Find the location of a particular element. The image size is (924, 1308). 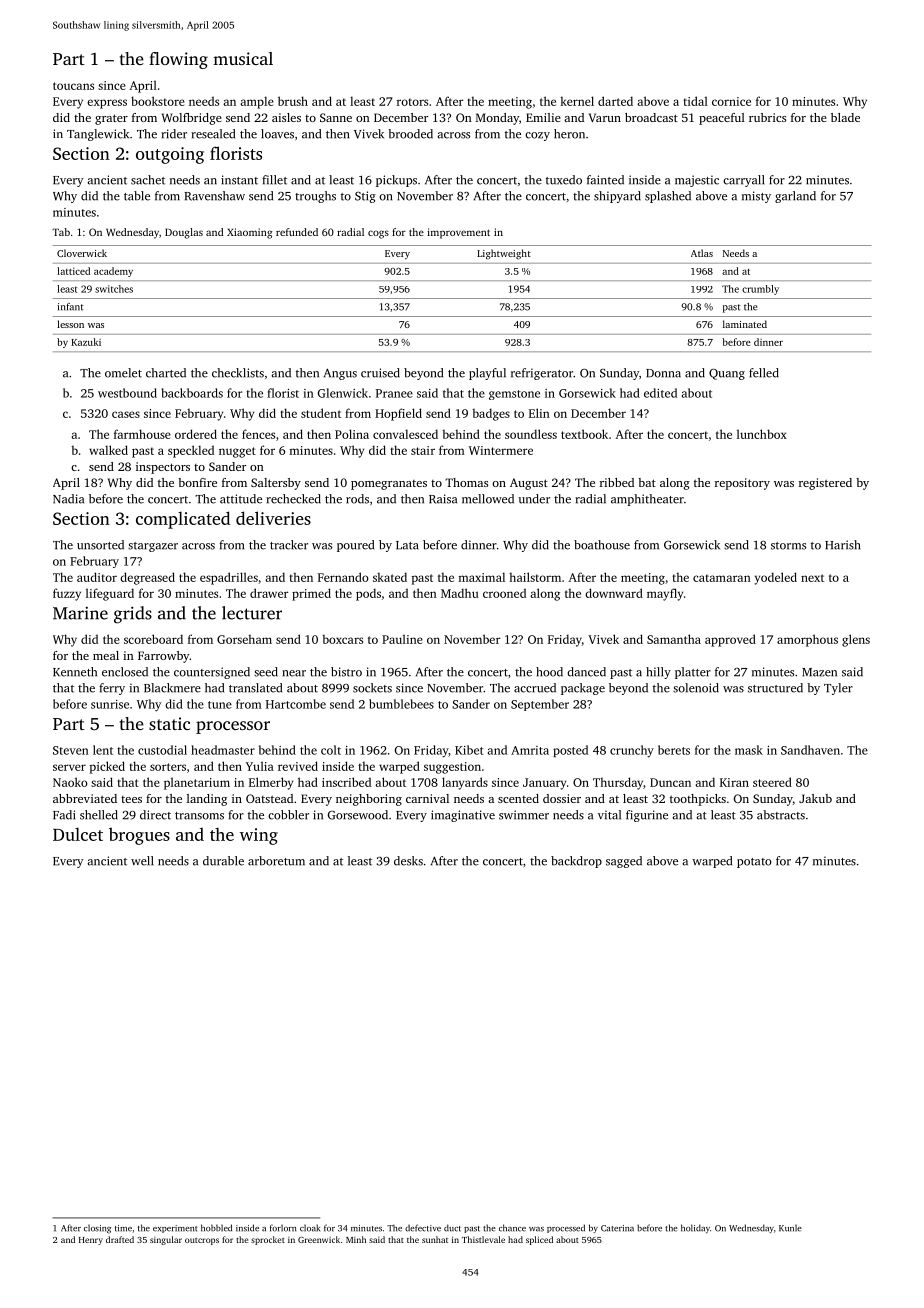

carryall is located at coordinates (743, 181).
